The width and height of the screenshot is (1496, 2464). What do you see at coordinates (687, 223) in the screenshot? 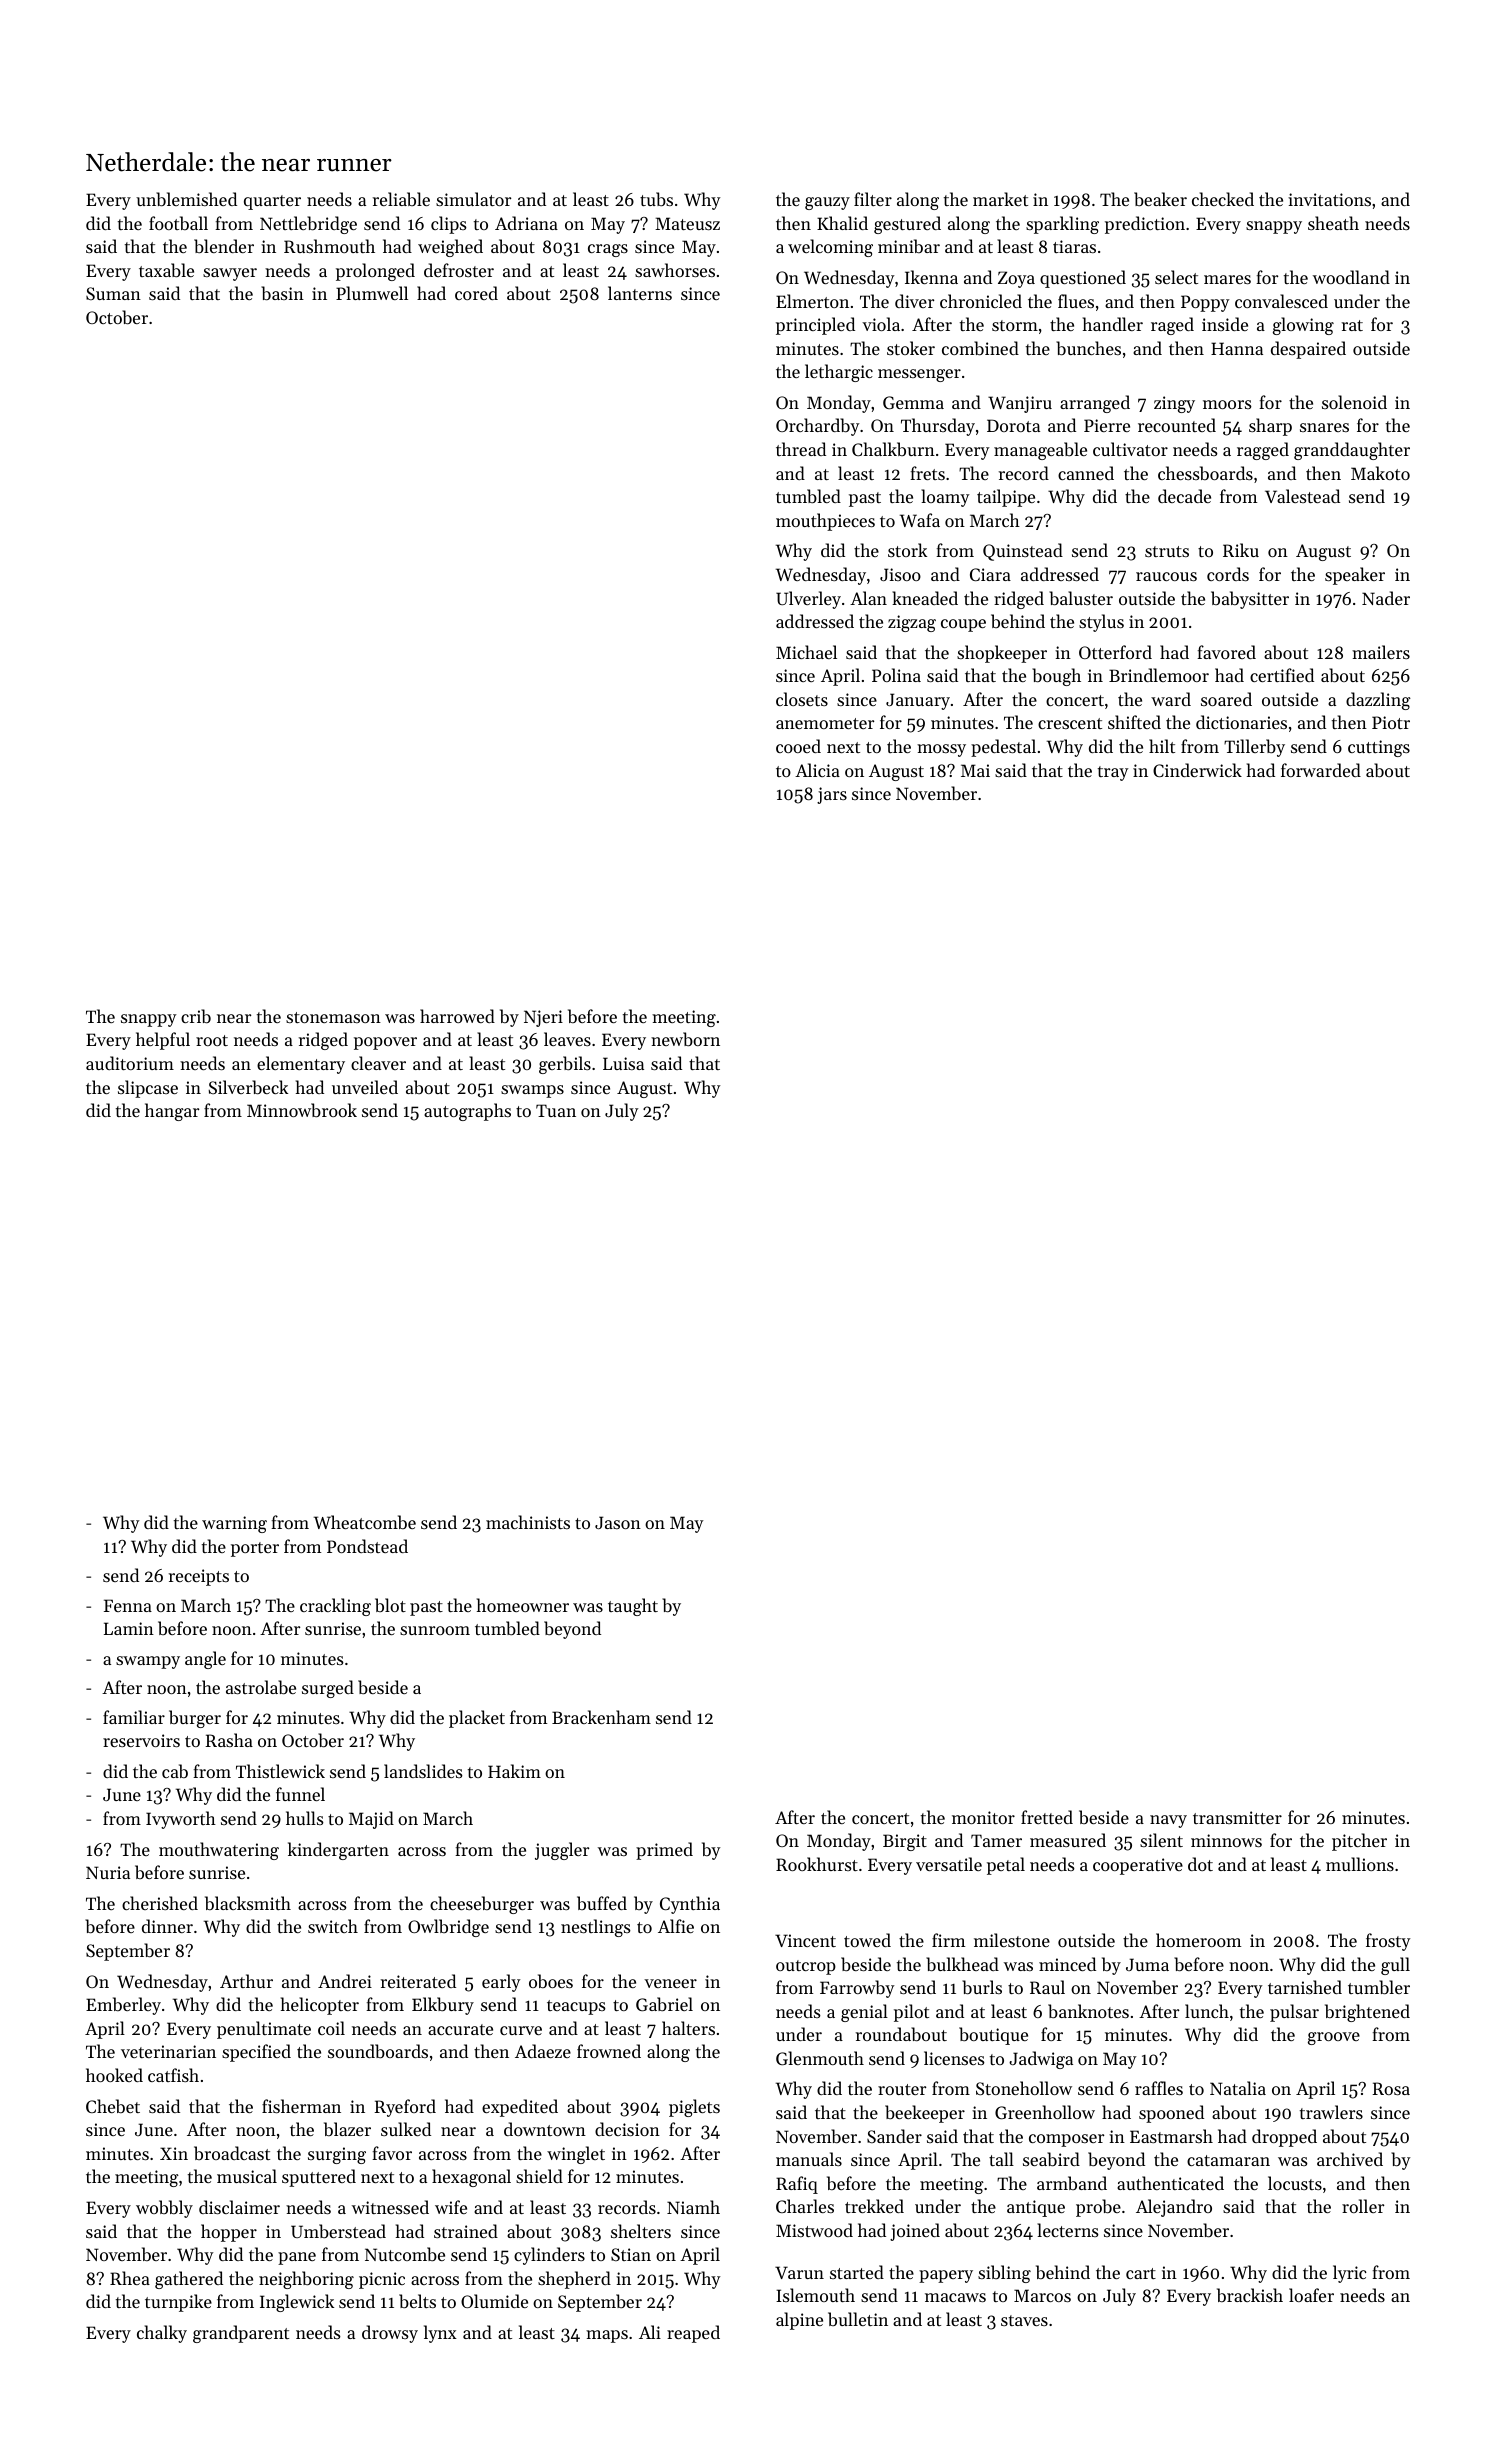
I see `Mateusz` at bounding box center [687, 223].
